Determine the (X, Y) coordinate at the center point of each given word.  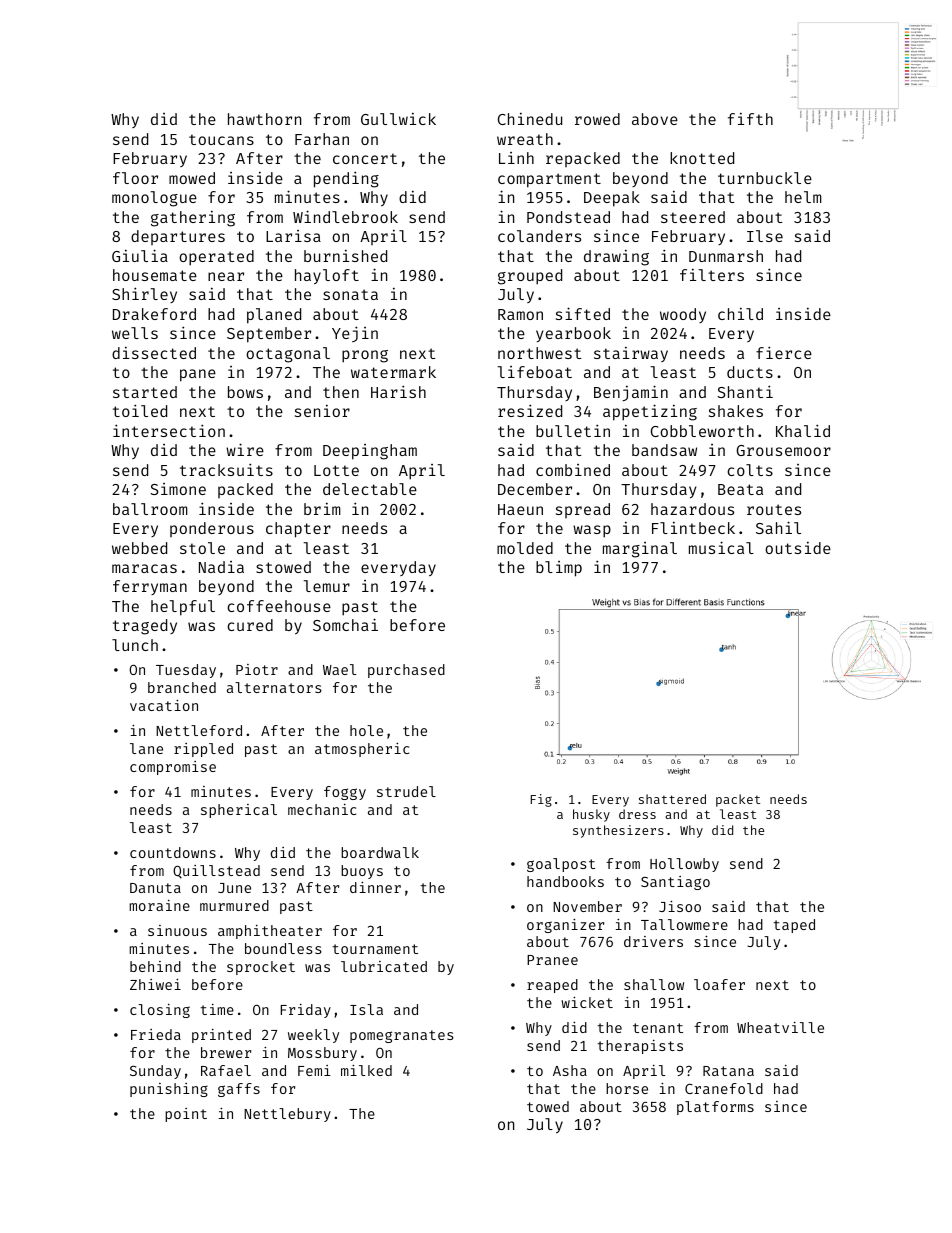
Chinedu (530, 119)
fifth (750, 119)
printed (221, 1036)
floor (135, 178)
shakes (736, 411)
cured (250, 625)
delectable (370, 489)
